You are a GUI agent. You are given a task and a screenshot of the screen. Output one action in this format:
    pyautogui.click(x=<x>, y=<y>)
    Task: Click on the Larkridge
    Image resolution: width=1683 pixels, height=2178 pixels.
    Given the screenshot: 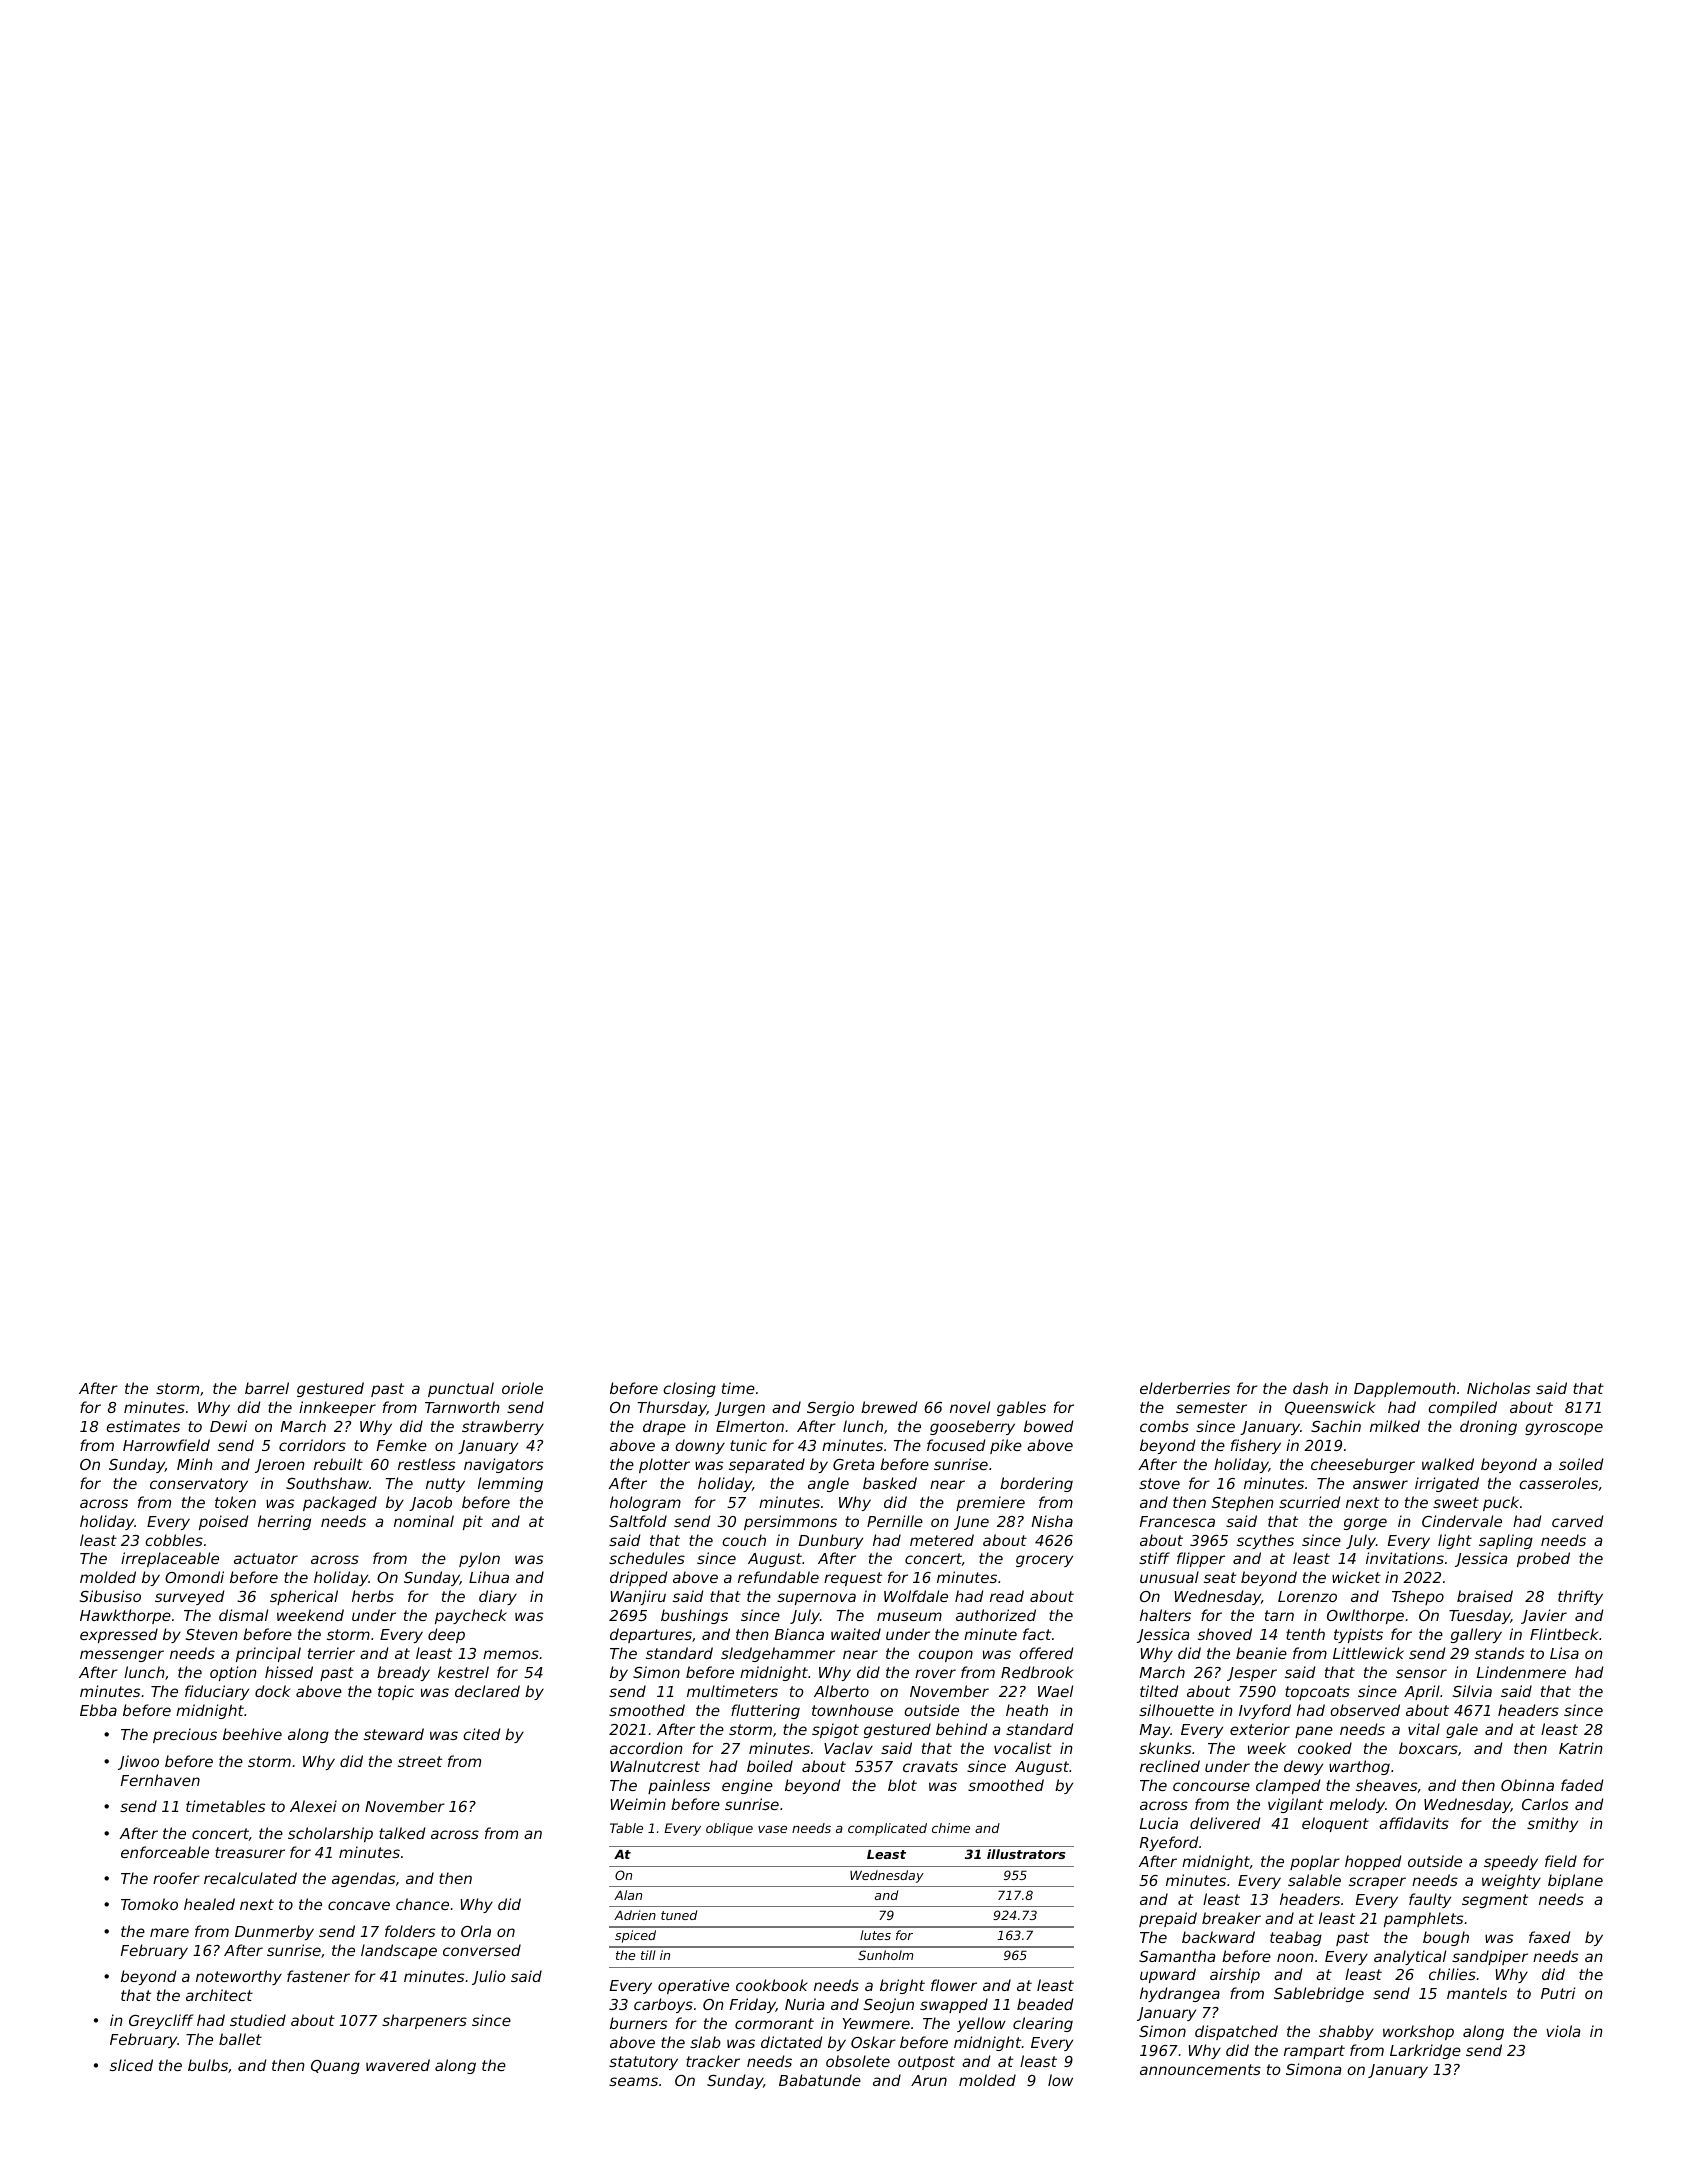 What is the action you would take?
    pyautogui.click(x=1425, y=2051)
